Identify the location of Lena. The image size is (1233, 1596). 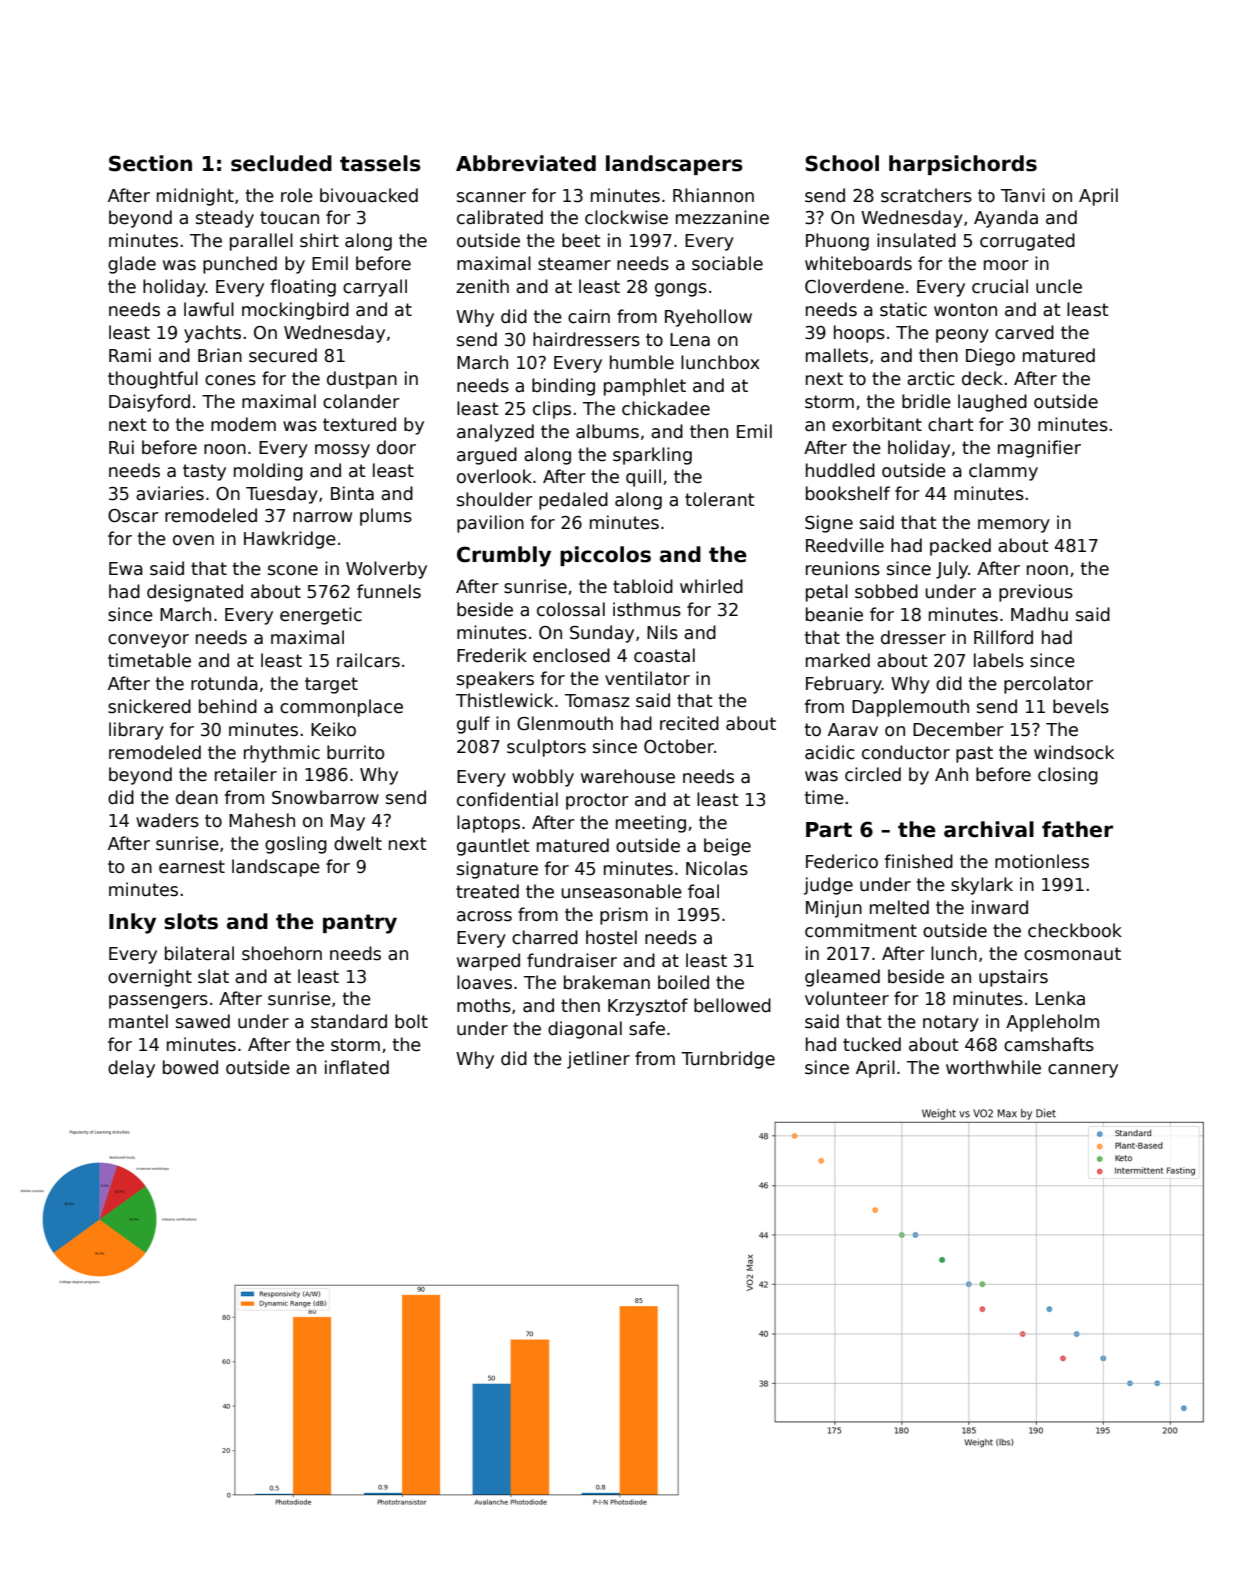
(690, 340).
